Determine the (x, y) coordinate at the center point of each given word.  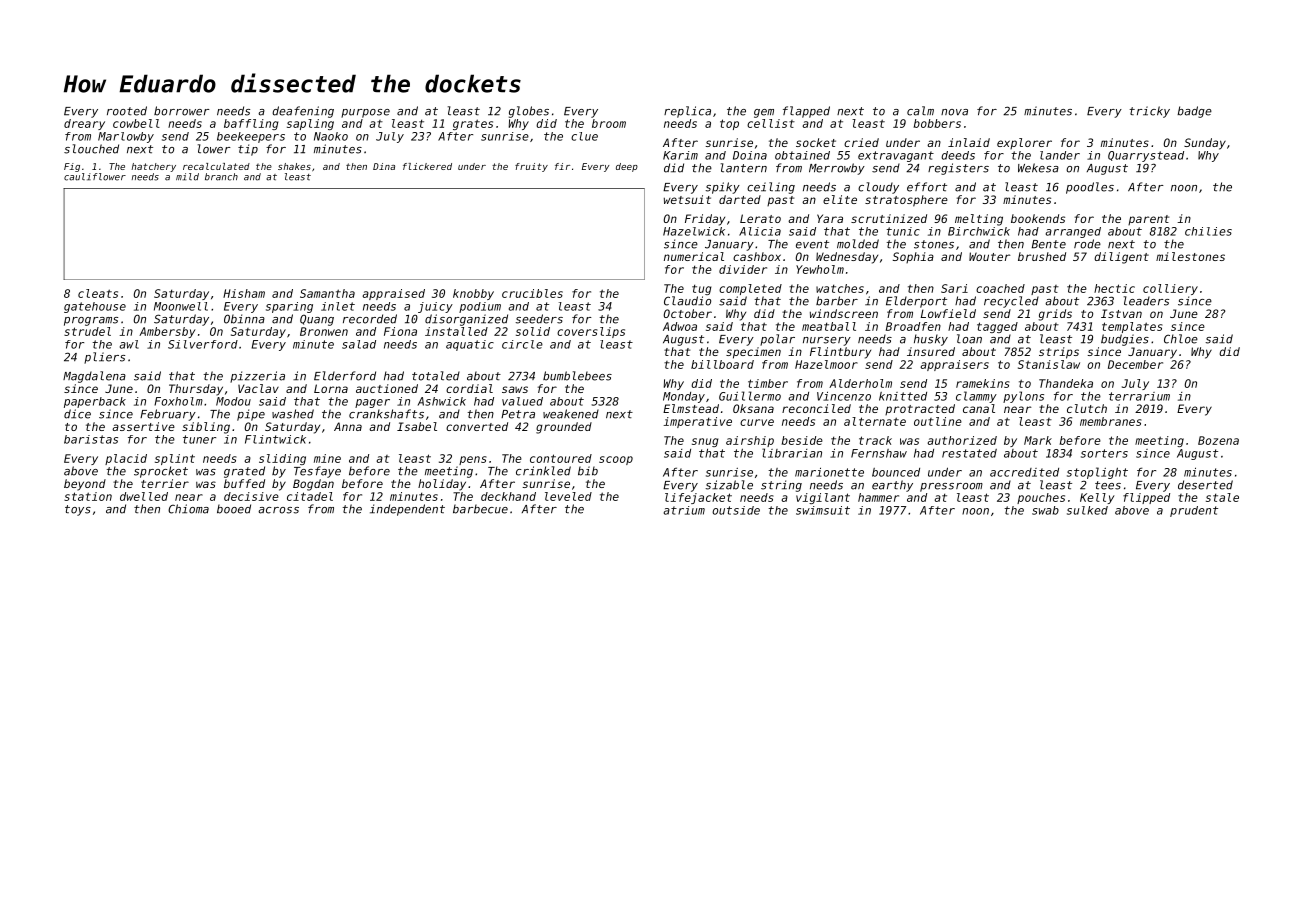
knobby (473, 294)
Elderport (916, 302)
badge (1194, 112)
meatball (829, 326)
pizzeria (257, 377)
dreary (84, 124)
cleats (98, 293)
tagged (997, 327)
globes (529, 112)
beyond (85, 485)
